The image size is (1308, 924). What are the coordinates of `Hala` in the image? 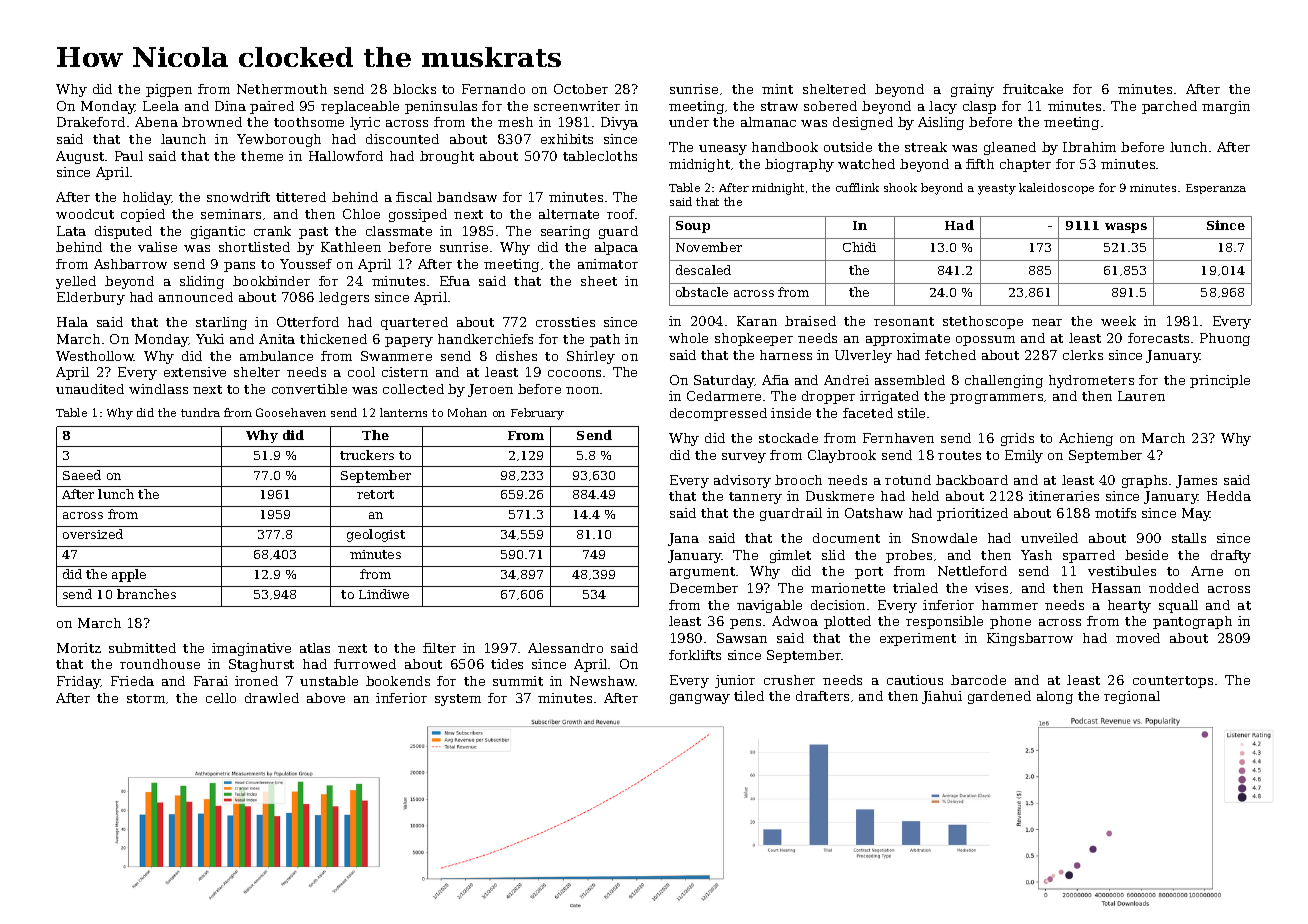 It's located at (72, 322).
